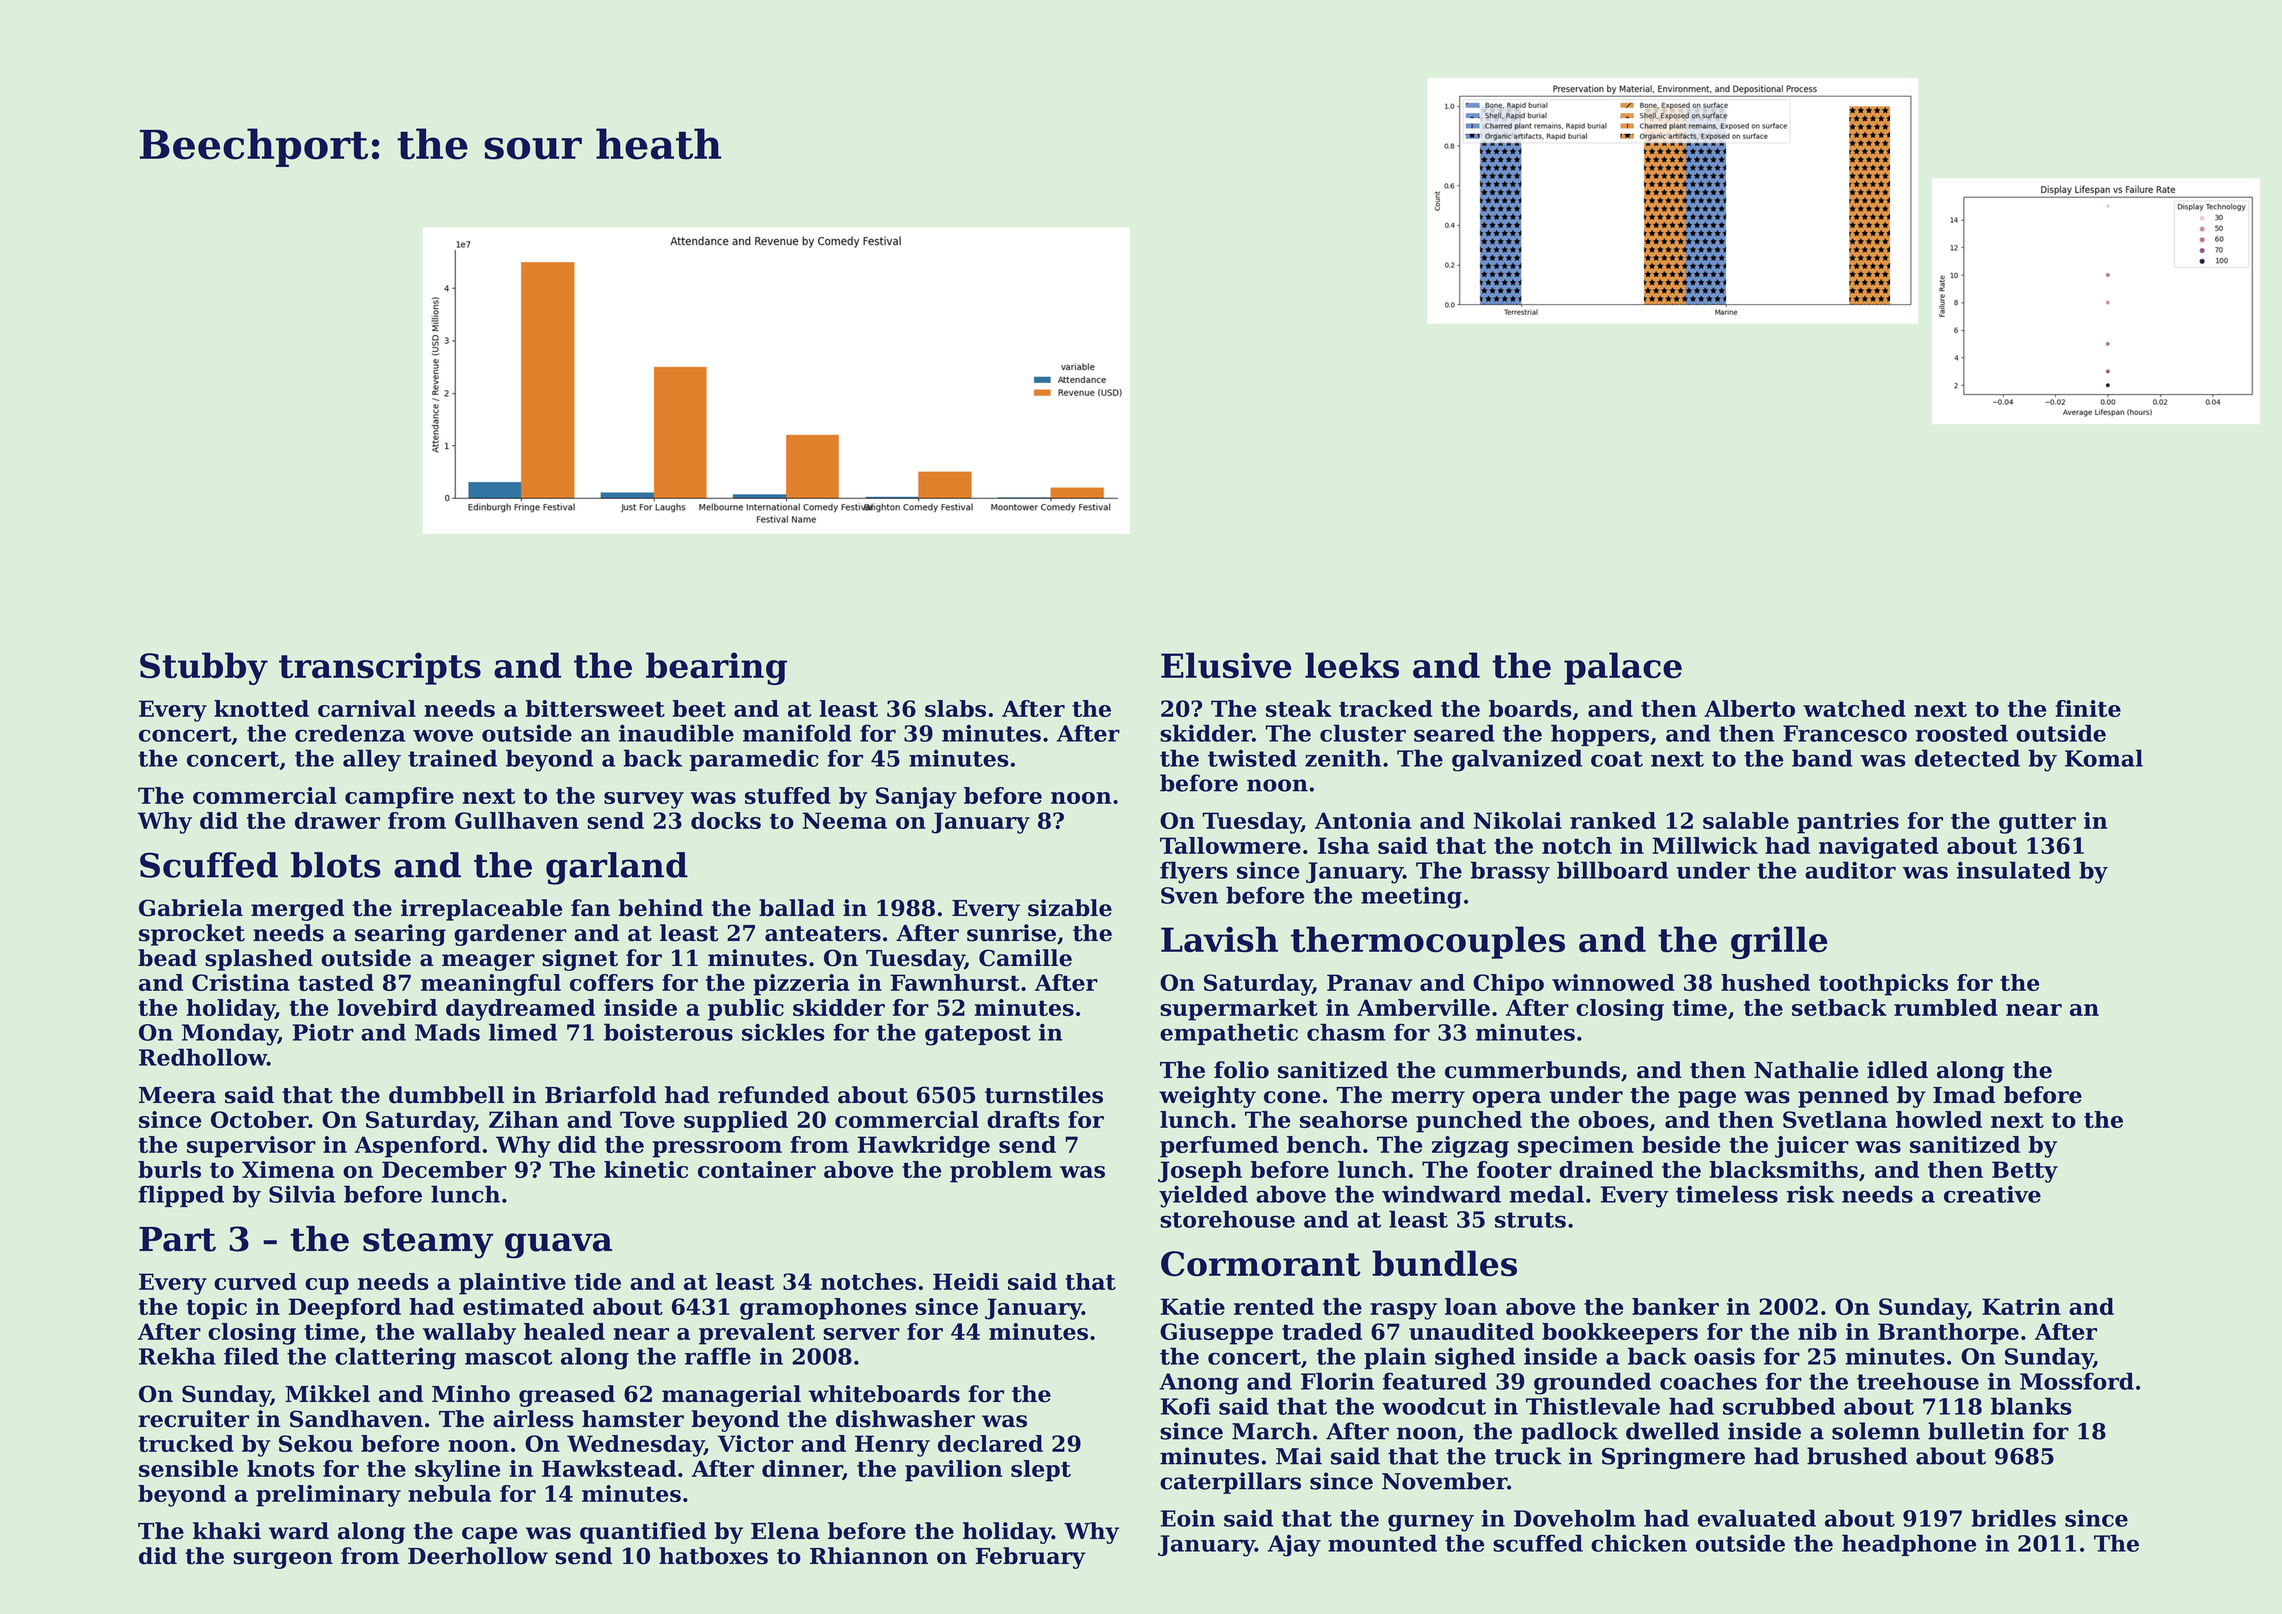 This screenshot has width=2282, height=1614. What do you see at coordinates (400, 935) in the screenshot?
I see `searing` at bounding box center [400, 935].
